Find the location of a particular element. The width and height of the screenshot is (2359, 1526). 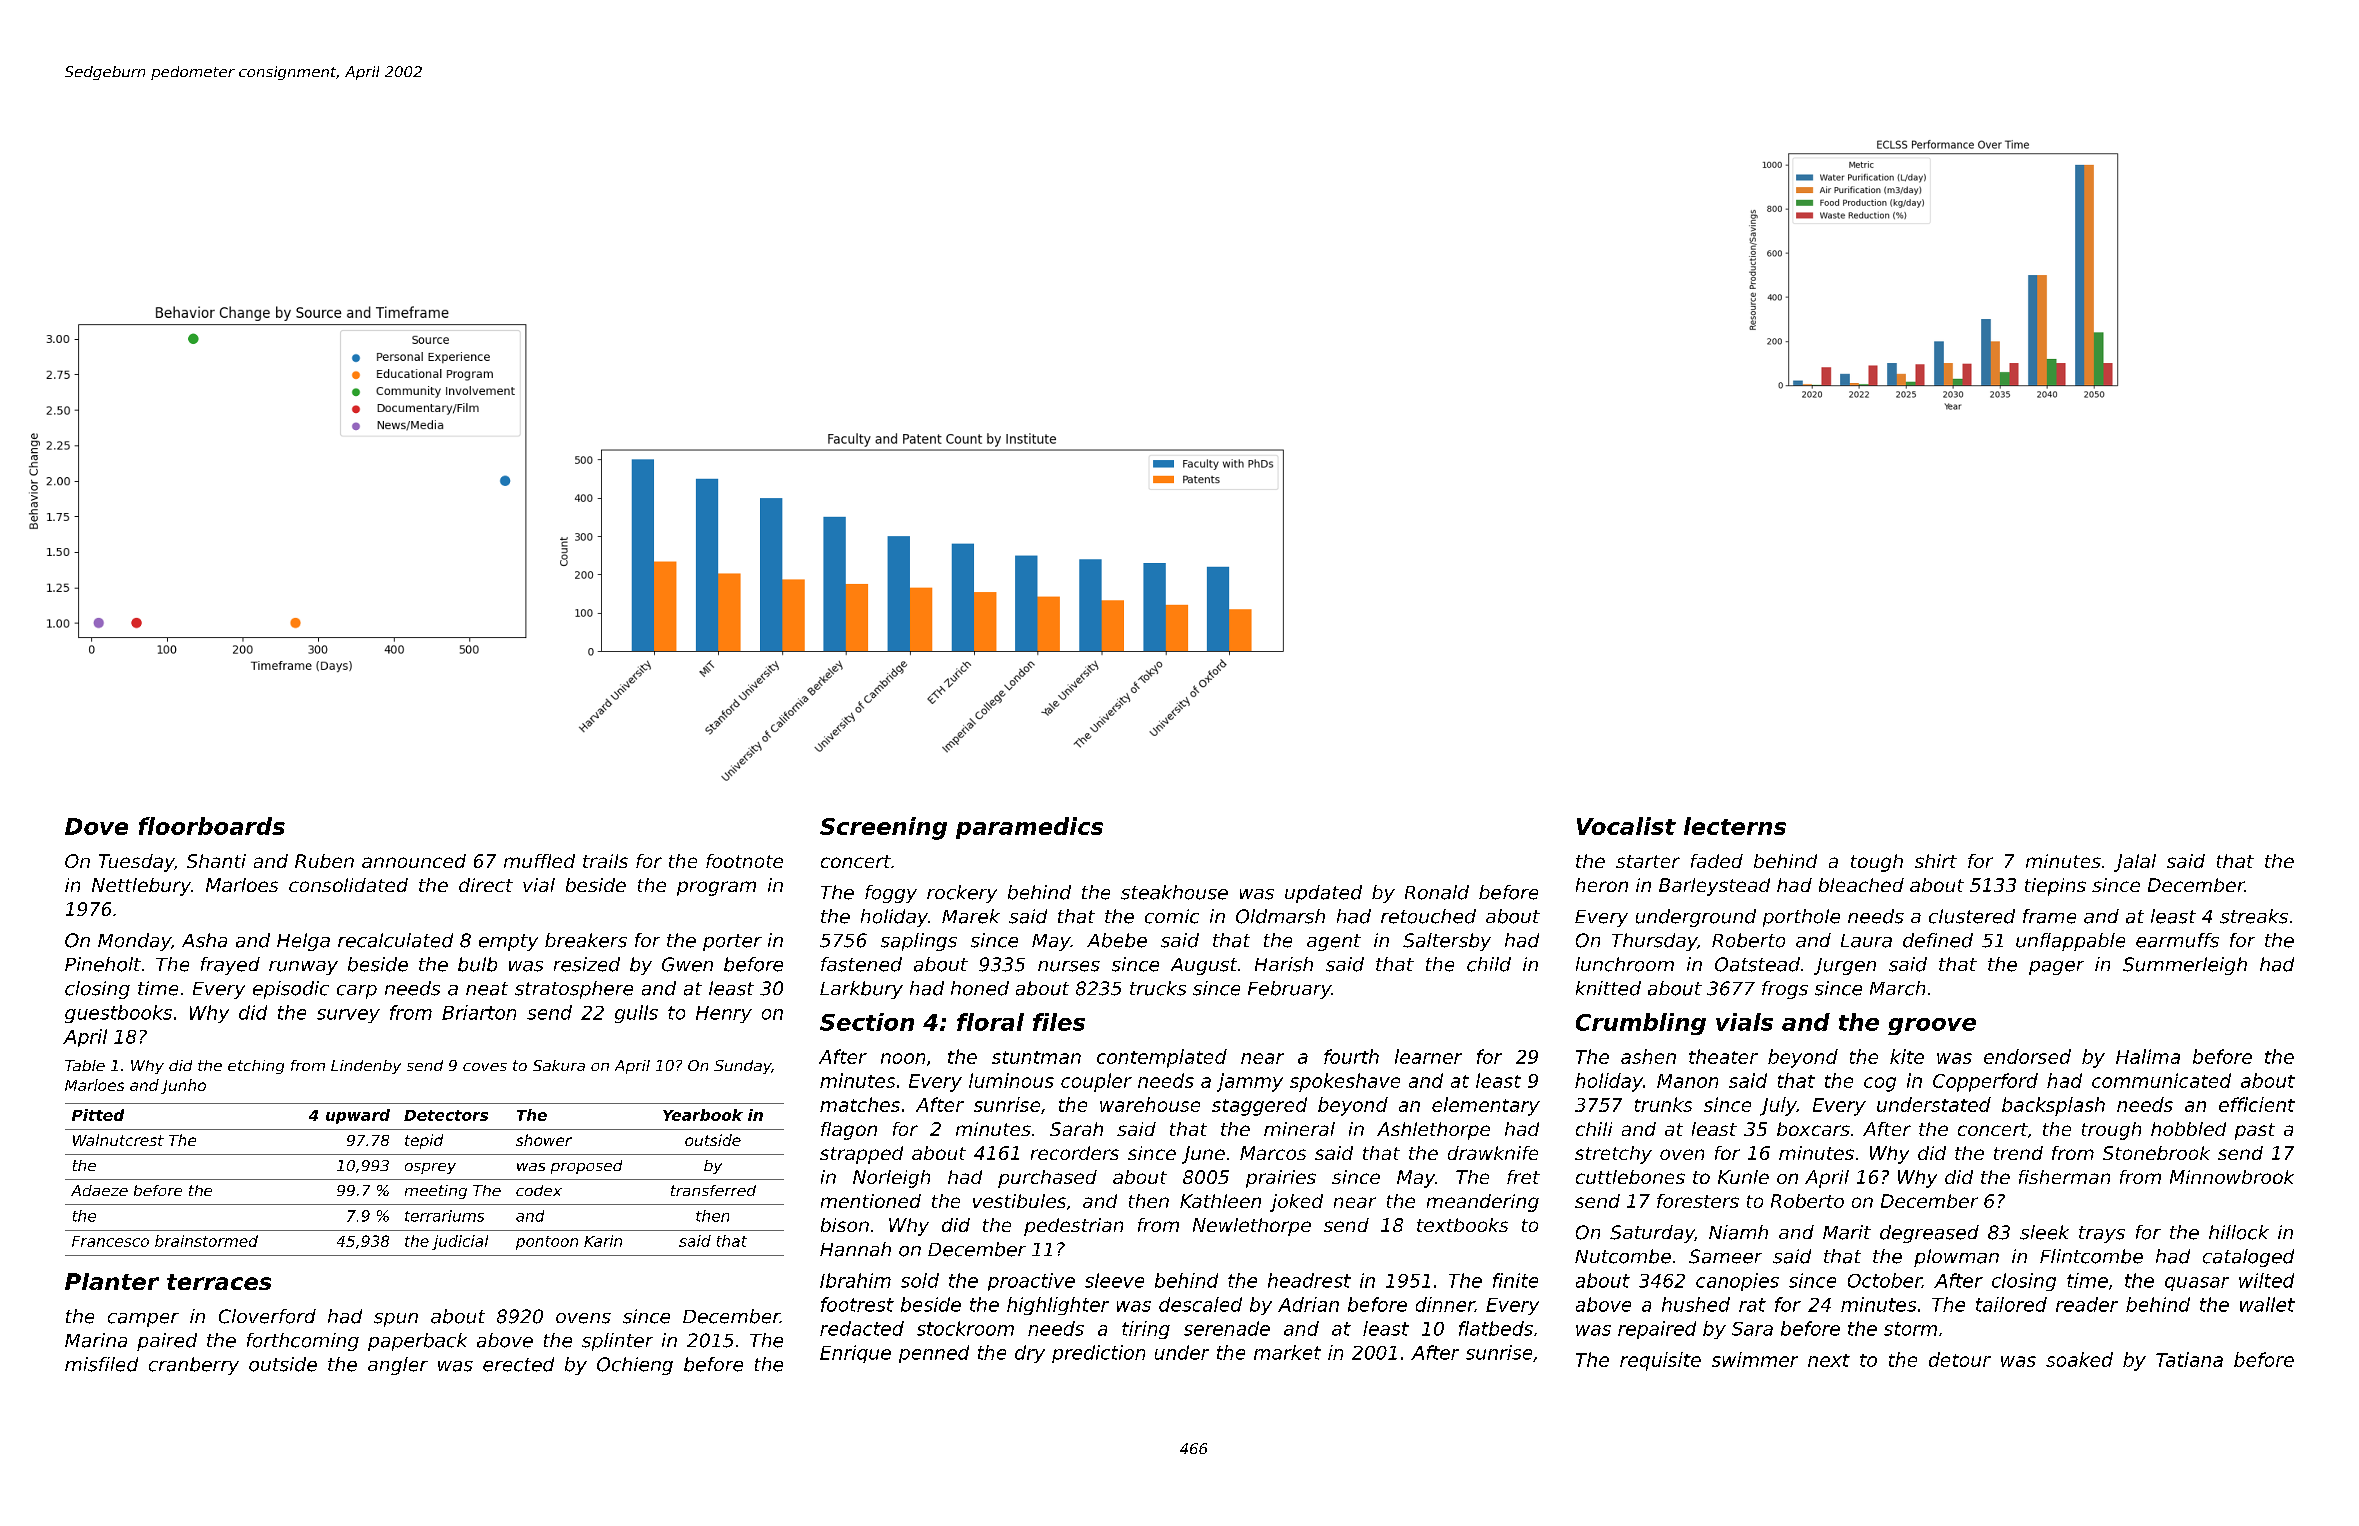

cranberry is located at coordinates (194, 1366).
